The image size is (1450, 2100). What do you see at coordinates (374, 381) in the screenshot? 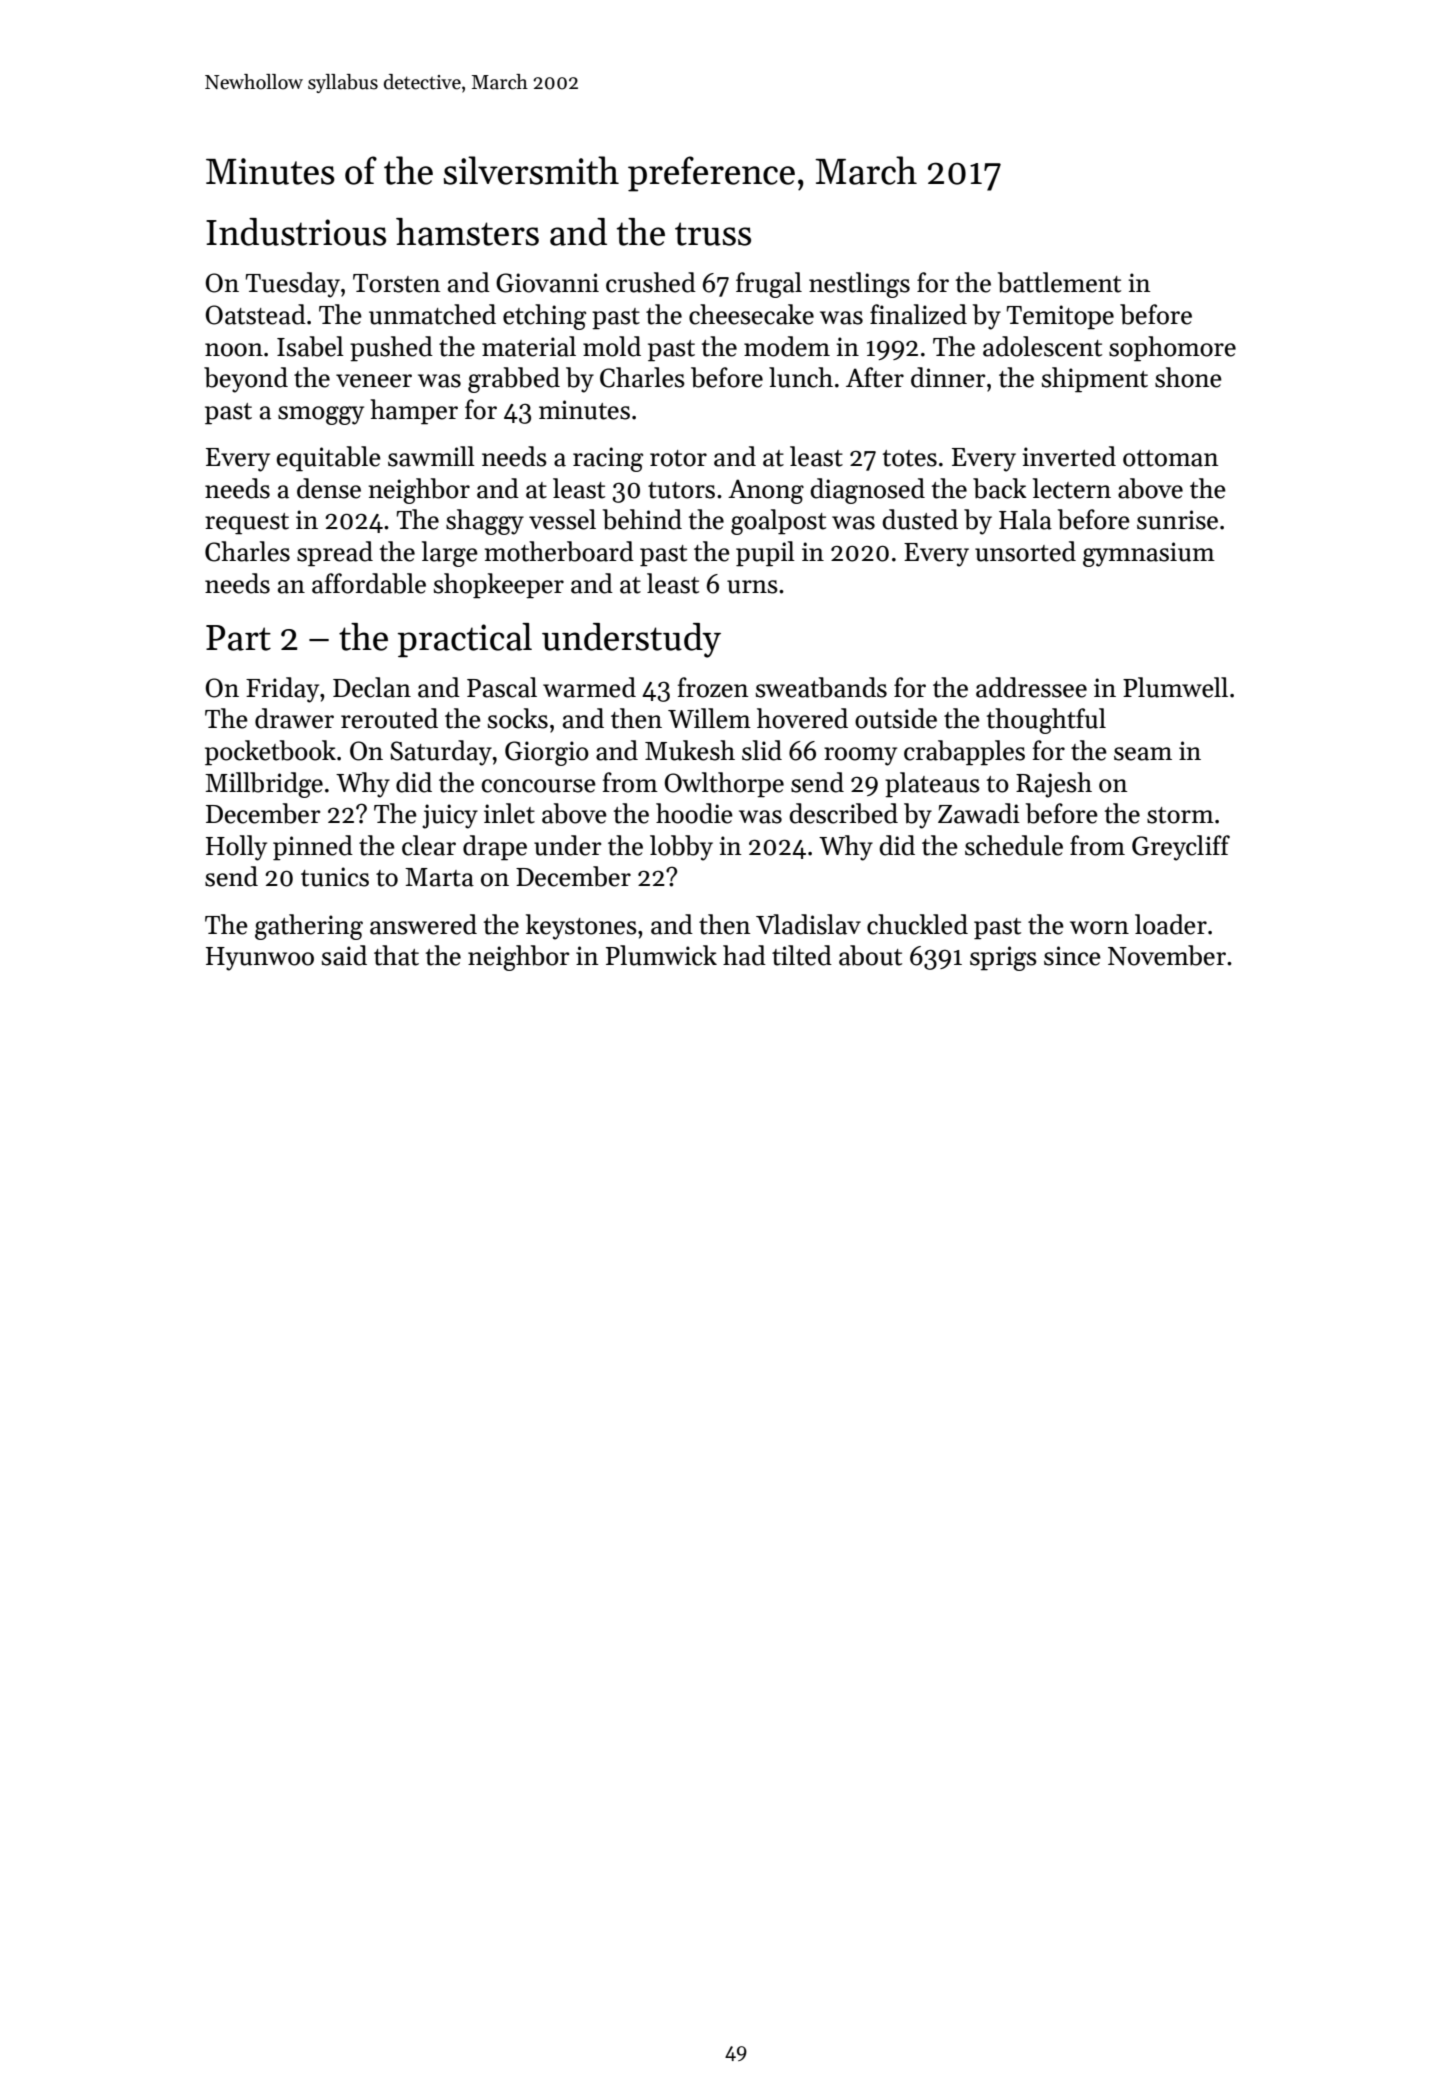
I see `veneer` at bounding box center [374, 381].
